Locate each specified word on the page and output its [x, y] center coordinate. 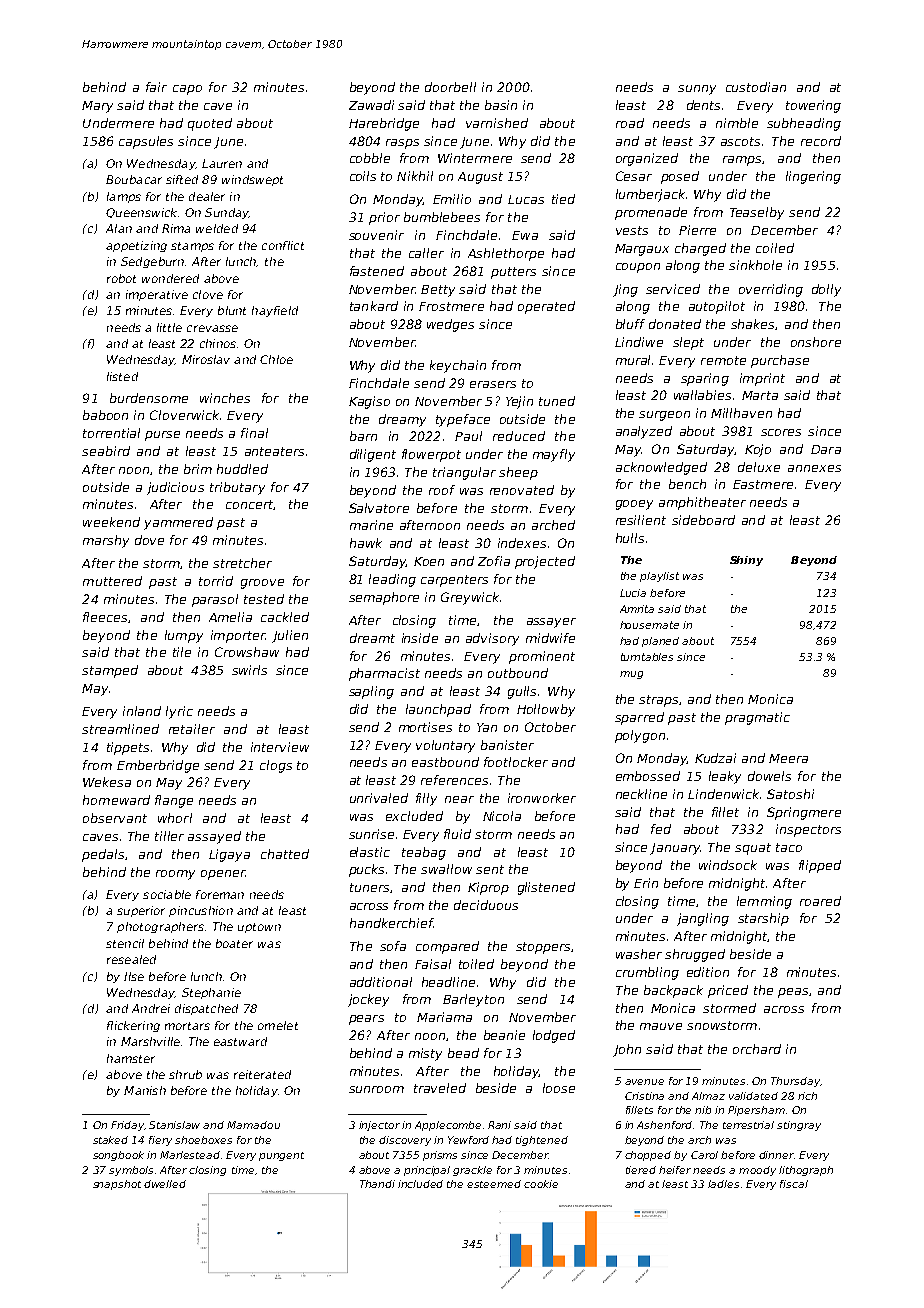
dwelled [165, 1184]
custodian [756, 87]
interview [280, 747]
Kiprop [488, 888]
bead [463, 1053]
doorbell [450, 87]
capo [187, 90]
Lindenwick [723, 794]
